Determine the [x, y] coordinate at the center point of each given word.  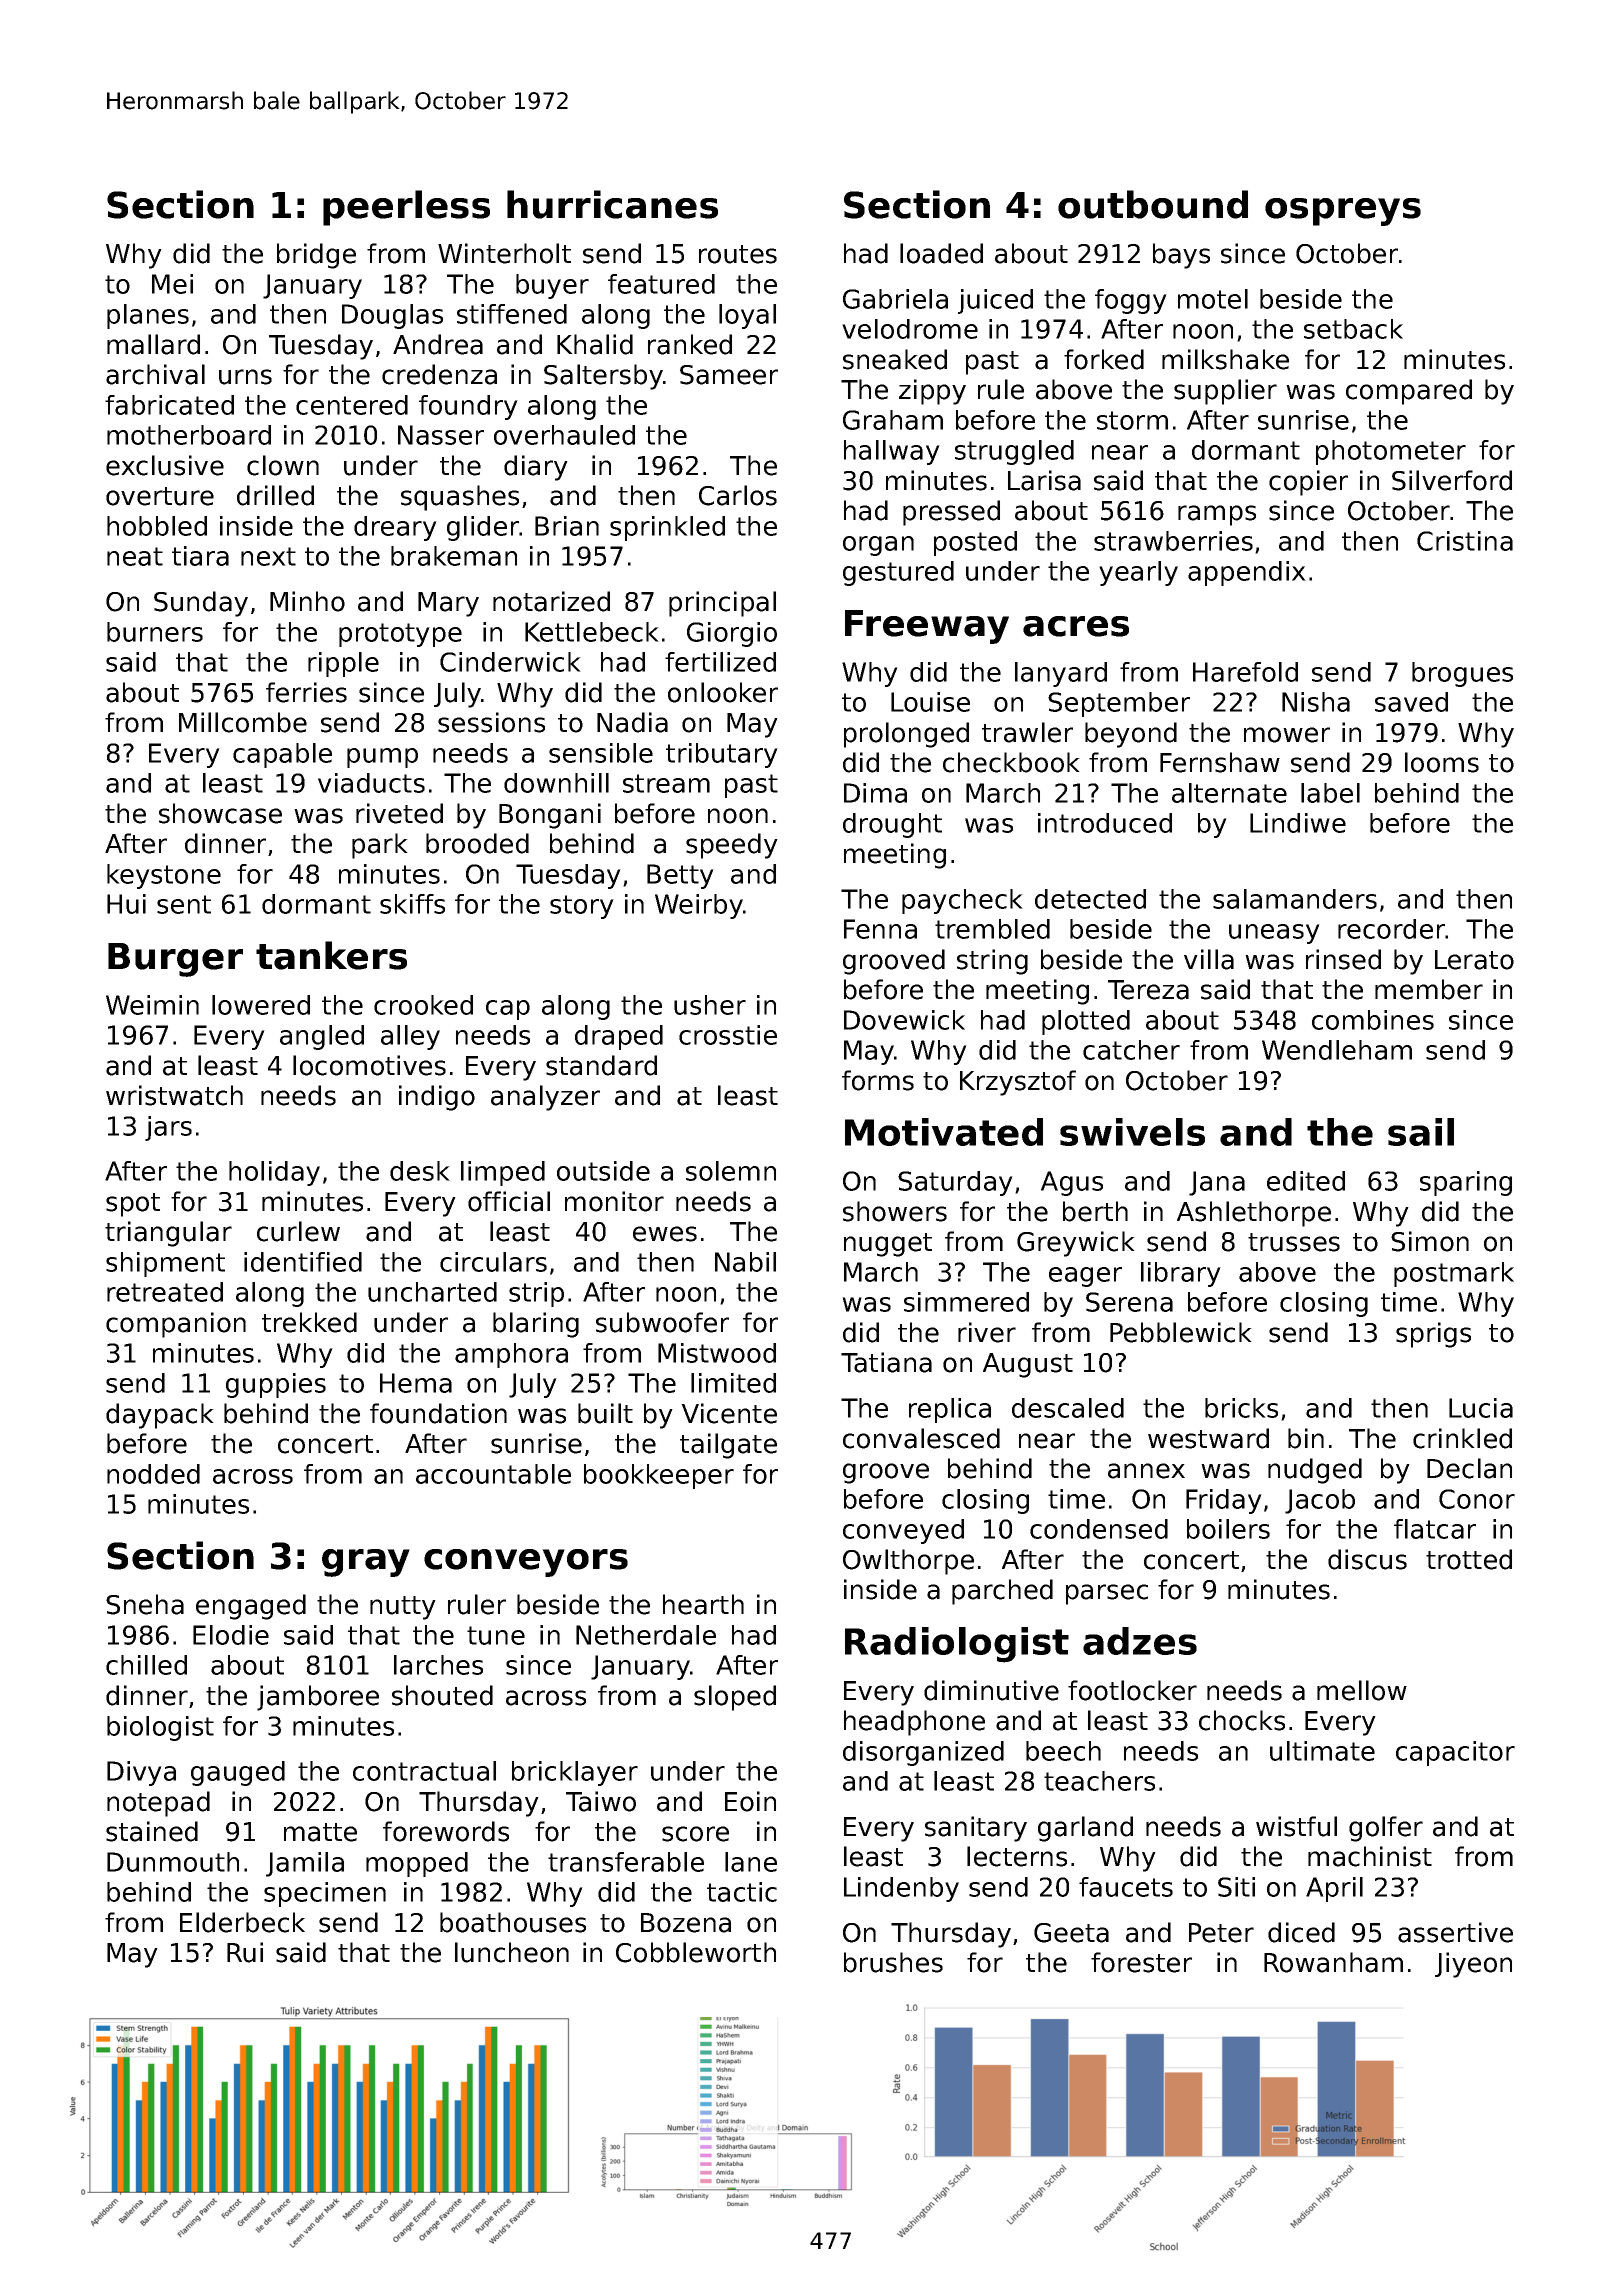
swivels [1132, 1132]
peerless [406, 208]
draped [619, 1037]
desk [420, 1171]
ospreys [1343, 212]
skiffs [412, 904]
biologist [160, 1728]
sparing [1466, 1183]
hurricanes [612, 204]
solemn [731, 1171]
